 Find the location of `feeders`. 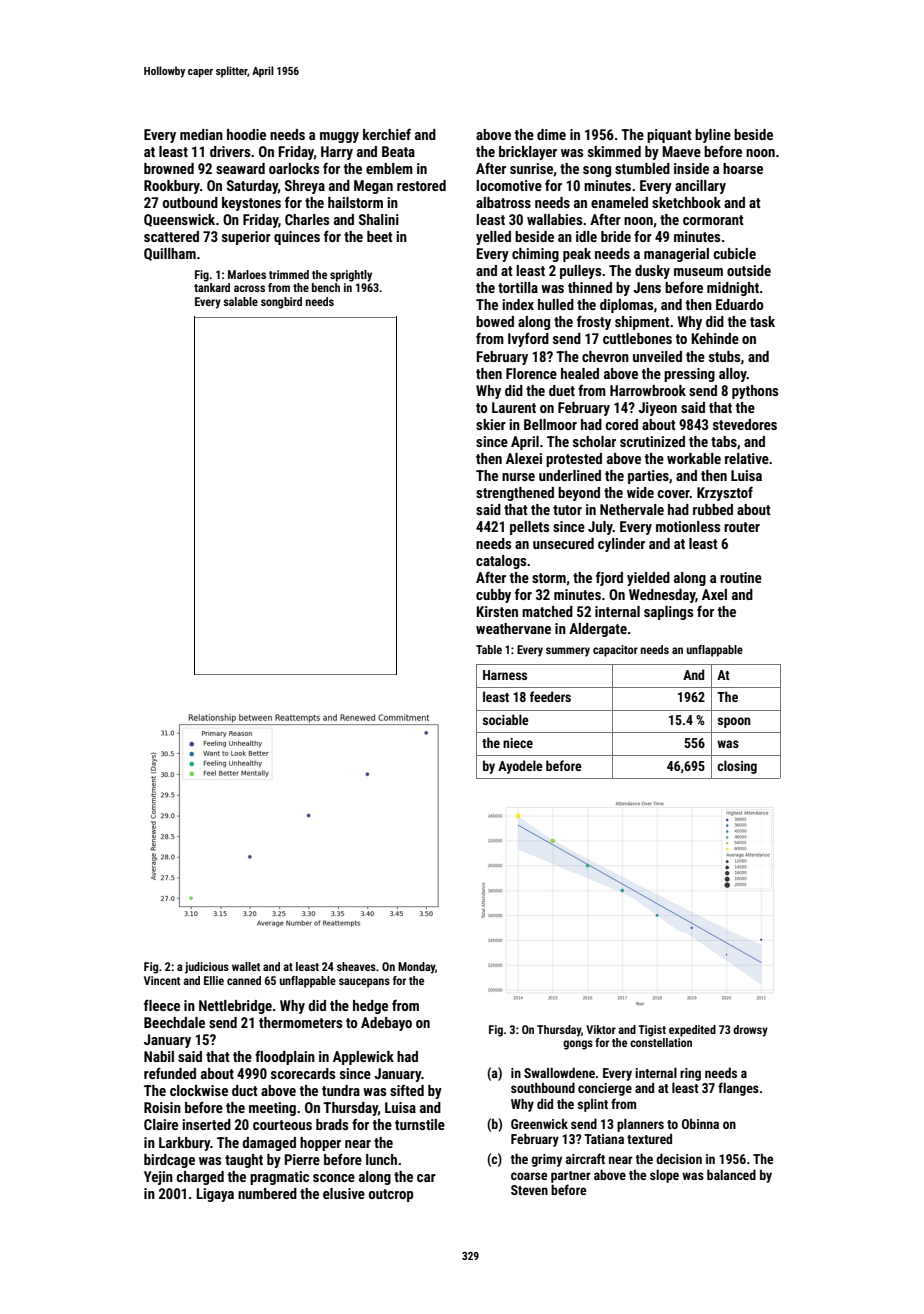

feeders is located at coordinates (550, 696).
